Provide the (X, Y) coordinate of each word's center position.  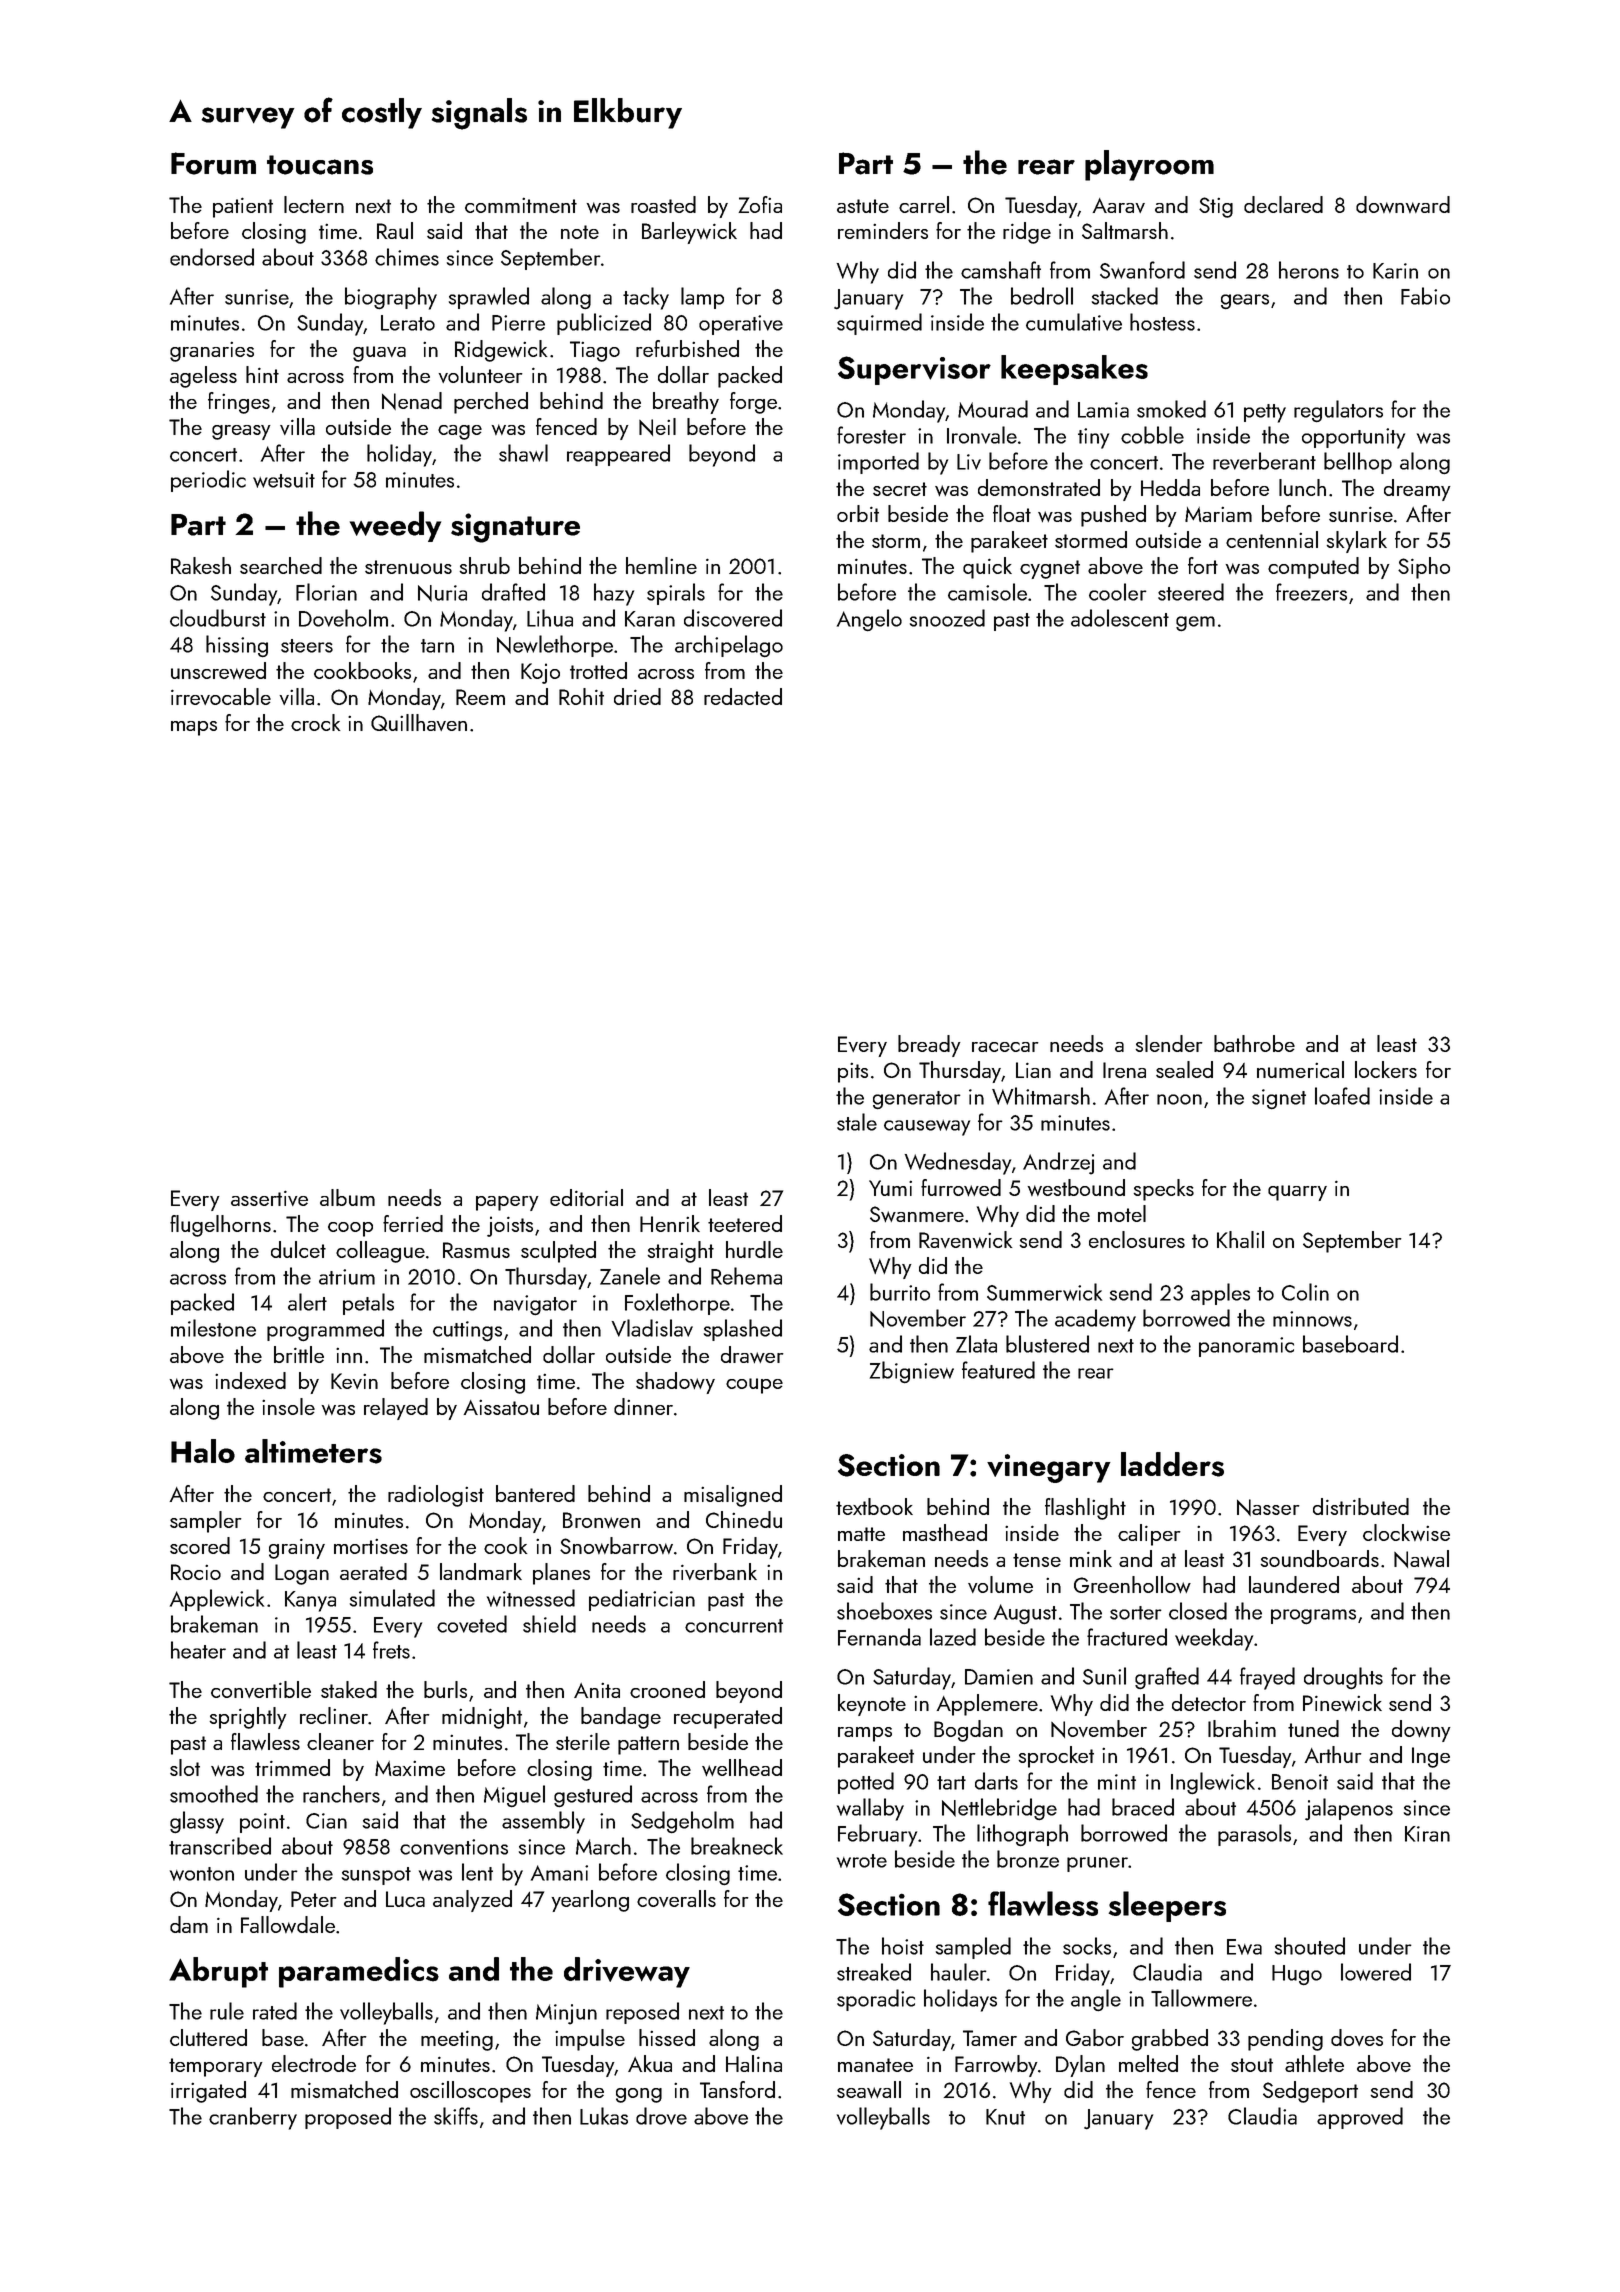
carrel (924, 204)
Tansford (737, 2089)
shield (549, 1624)
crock (315, 722)
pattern (648, 1745)
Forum (213, 163)
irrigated (208, 2092)
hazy (614, 594)
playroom (1149, 165)
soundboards (1320, 1558)
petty (1265, 413)
